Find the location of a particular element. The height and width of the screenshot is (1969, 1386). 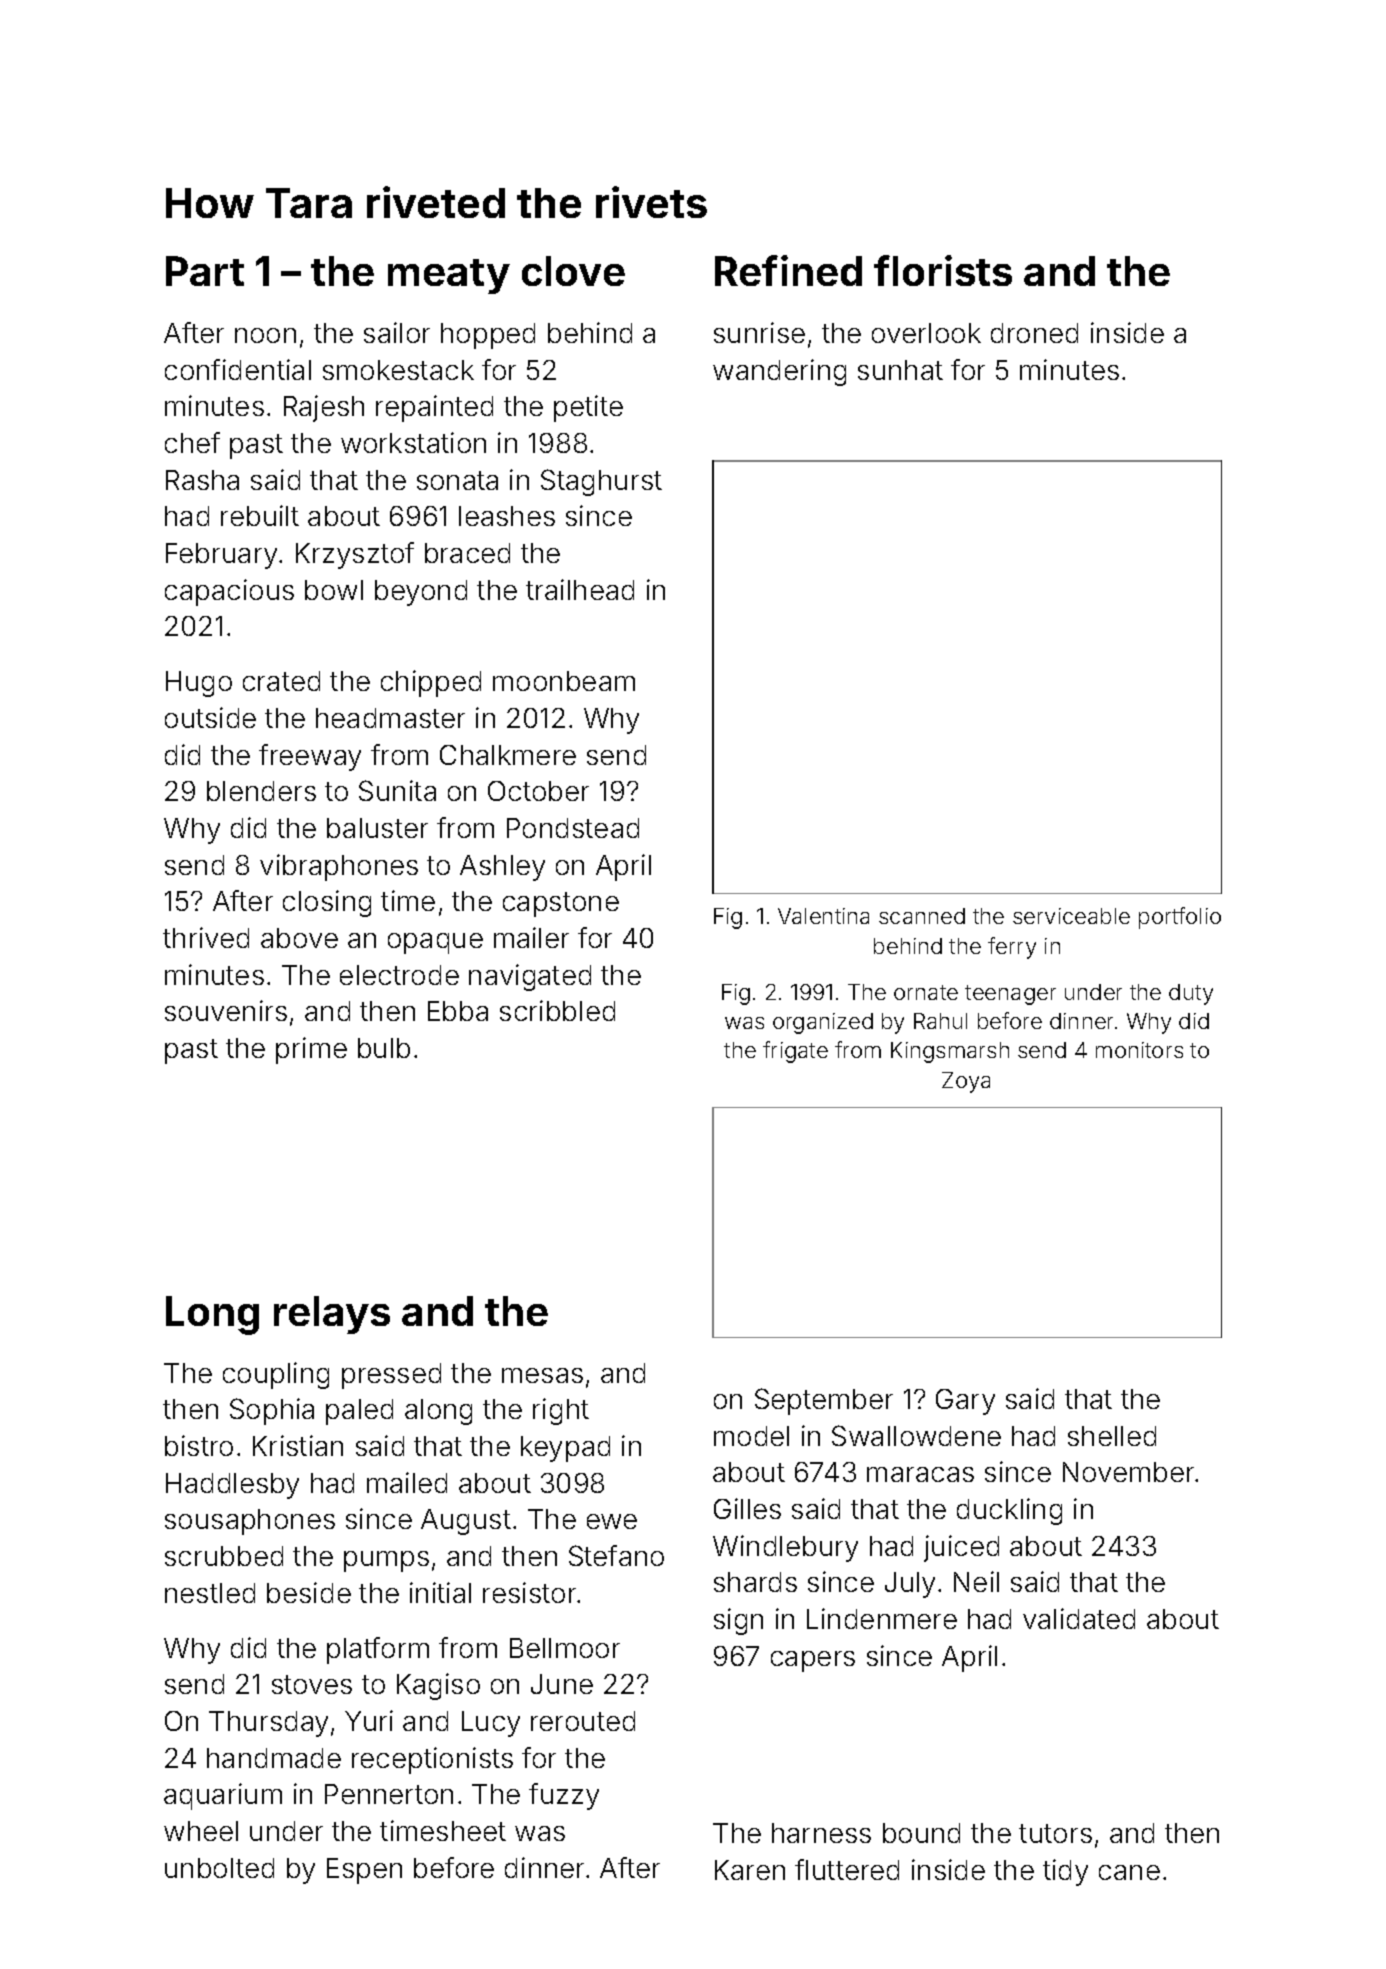

moonbeam is located at coordinates (564, 681).
